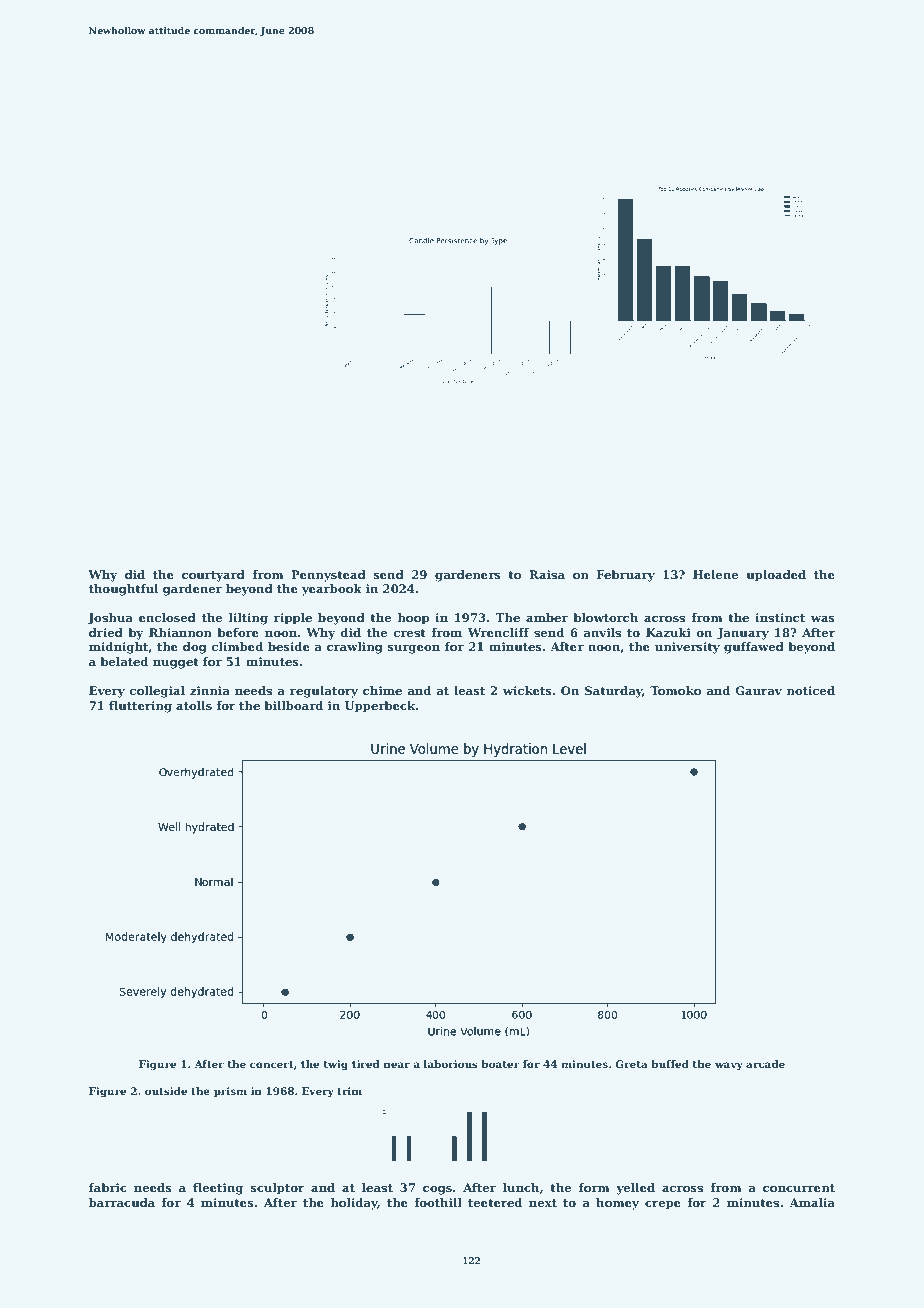  Describe the element at coordinates (715, 574) in the image. I see `Helene` at that location.
